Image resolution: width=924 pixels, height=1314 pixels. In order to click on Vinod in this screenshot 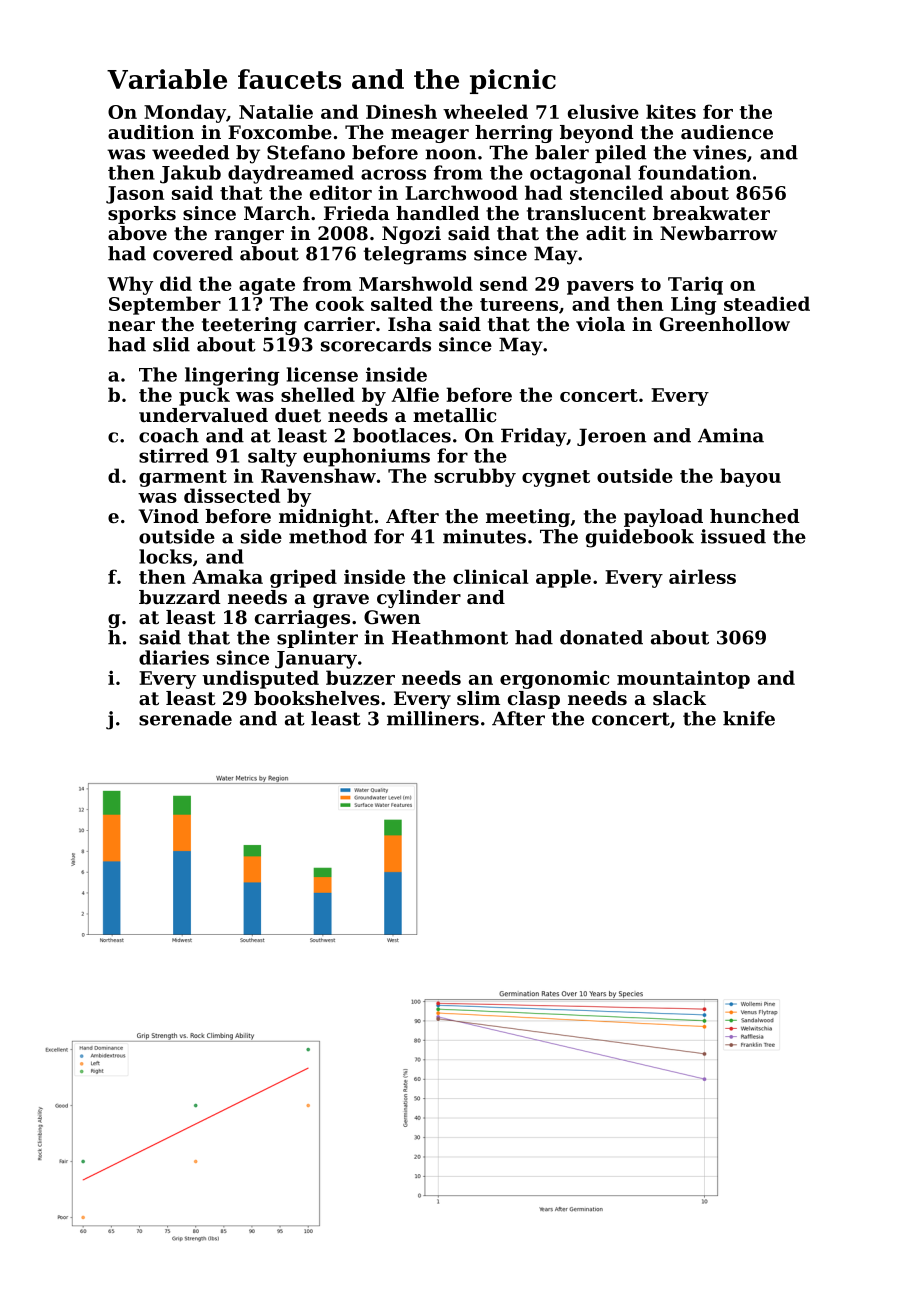, I will do `click(169, 516)`.
